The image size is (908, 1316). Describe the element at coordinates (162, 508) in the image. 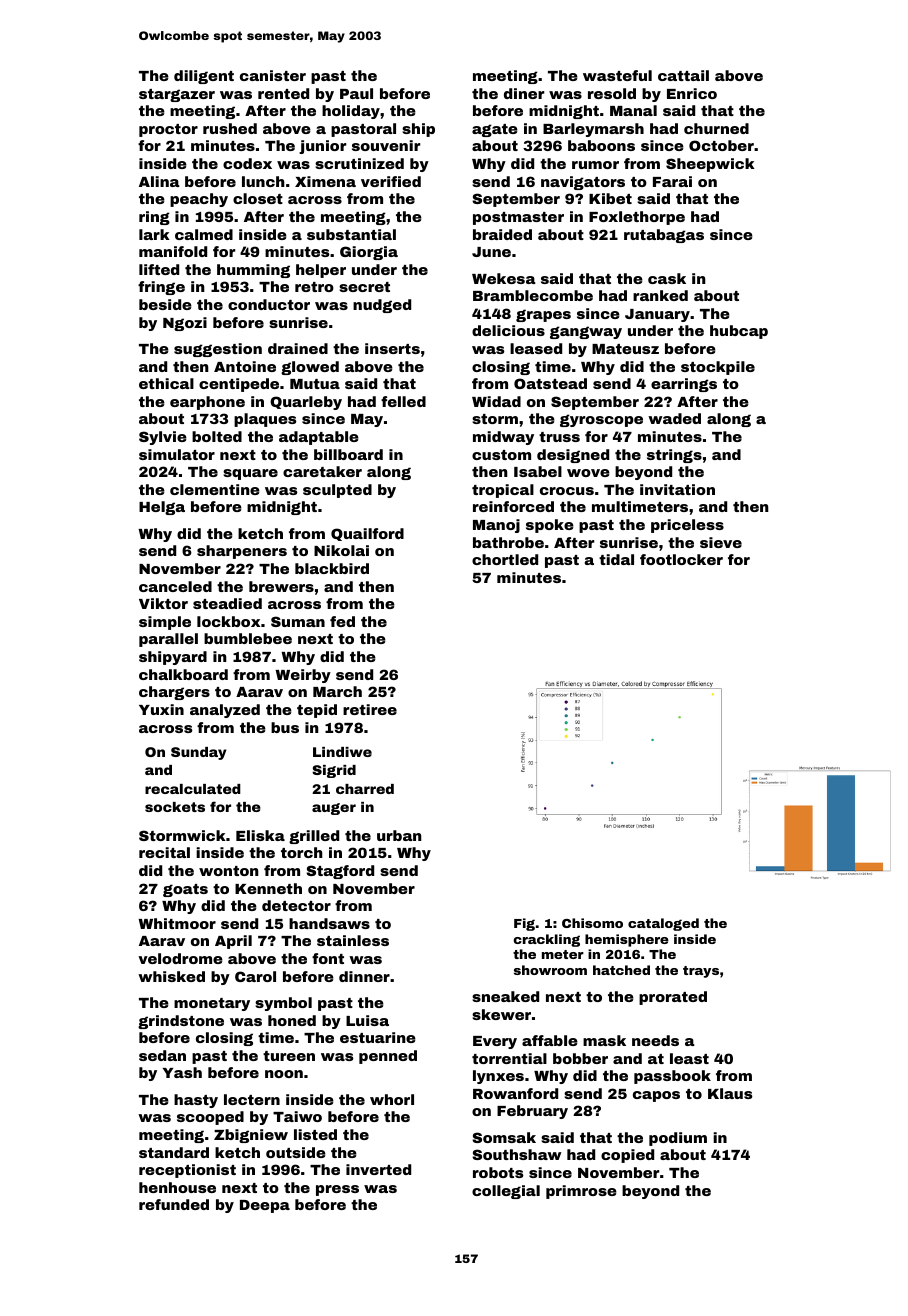

I see `Helga` at that location.
